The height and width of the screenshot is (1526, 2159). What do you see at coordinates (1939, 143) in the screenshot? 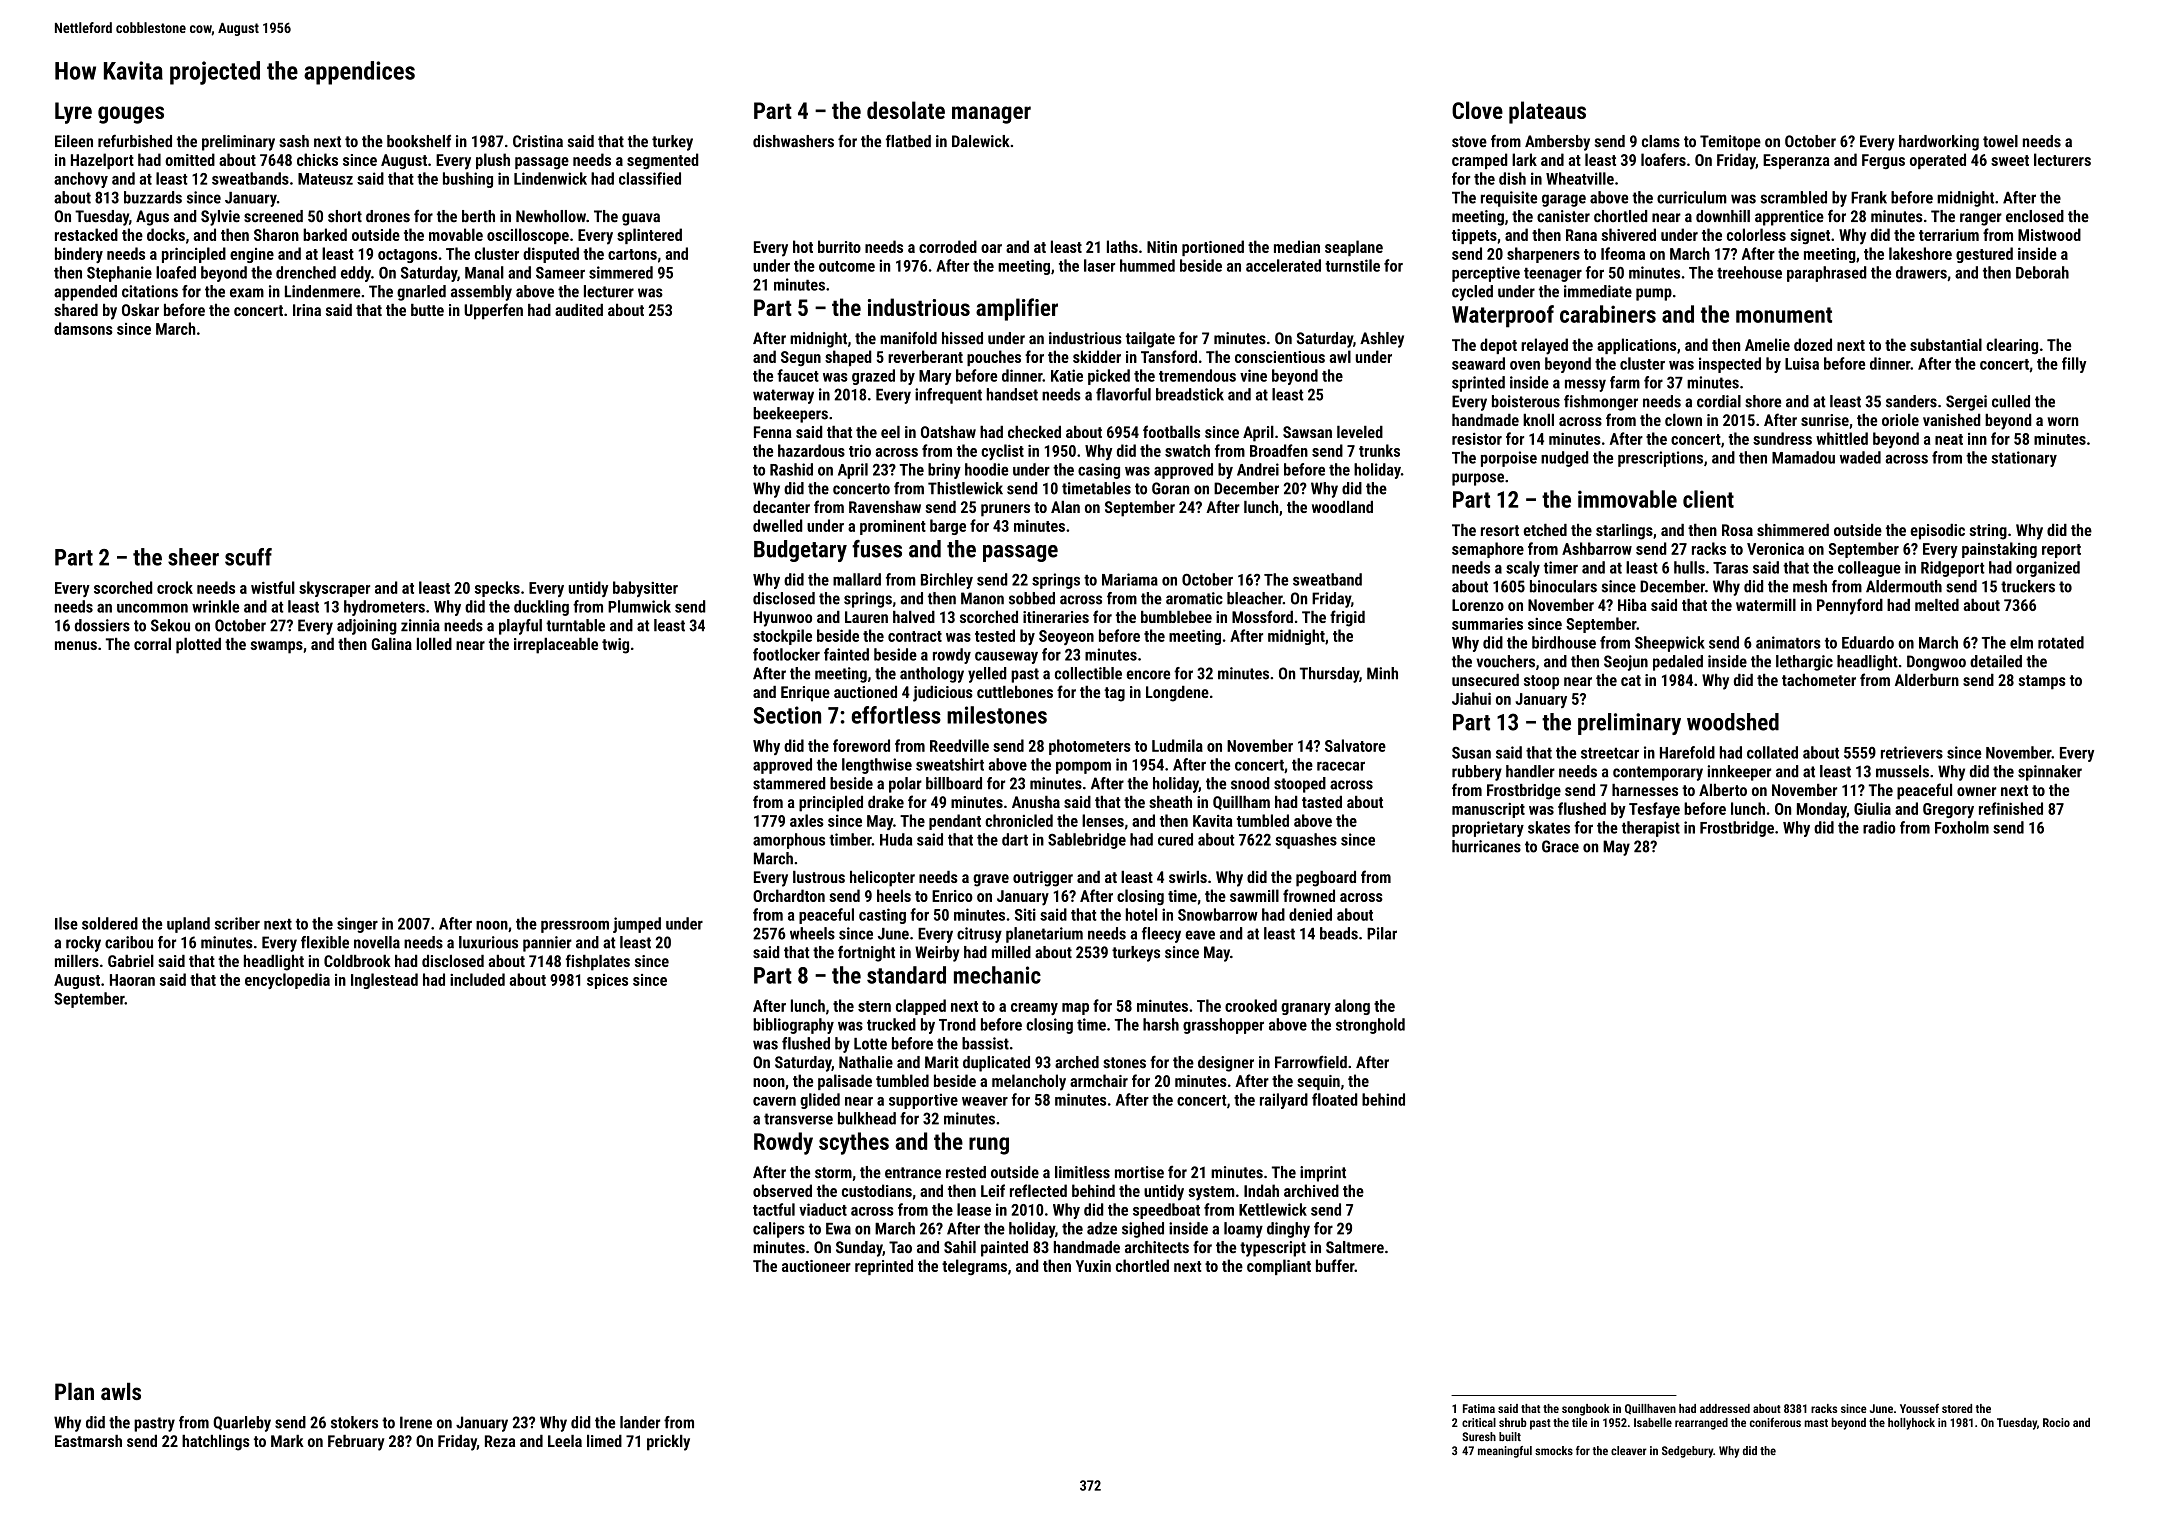
I see `hardworking` at bounding box center [1939, 143].
